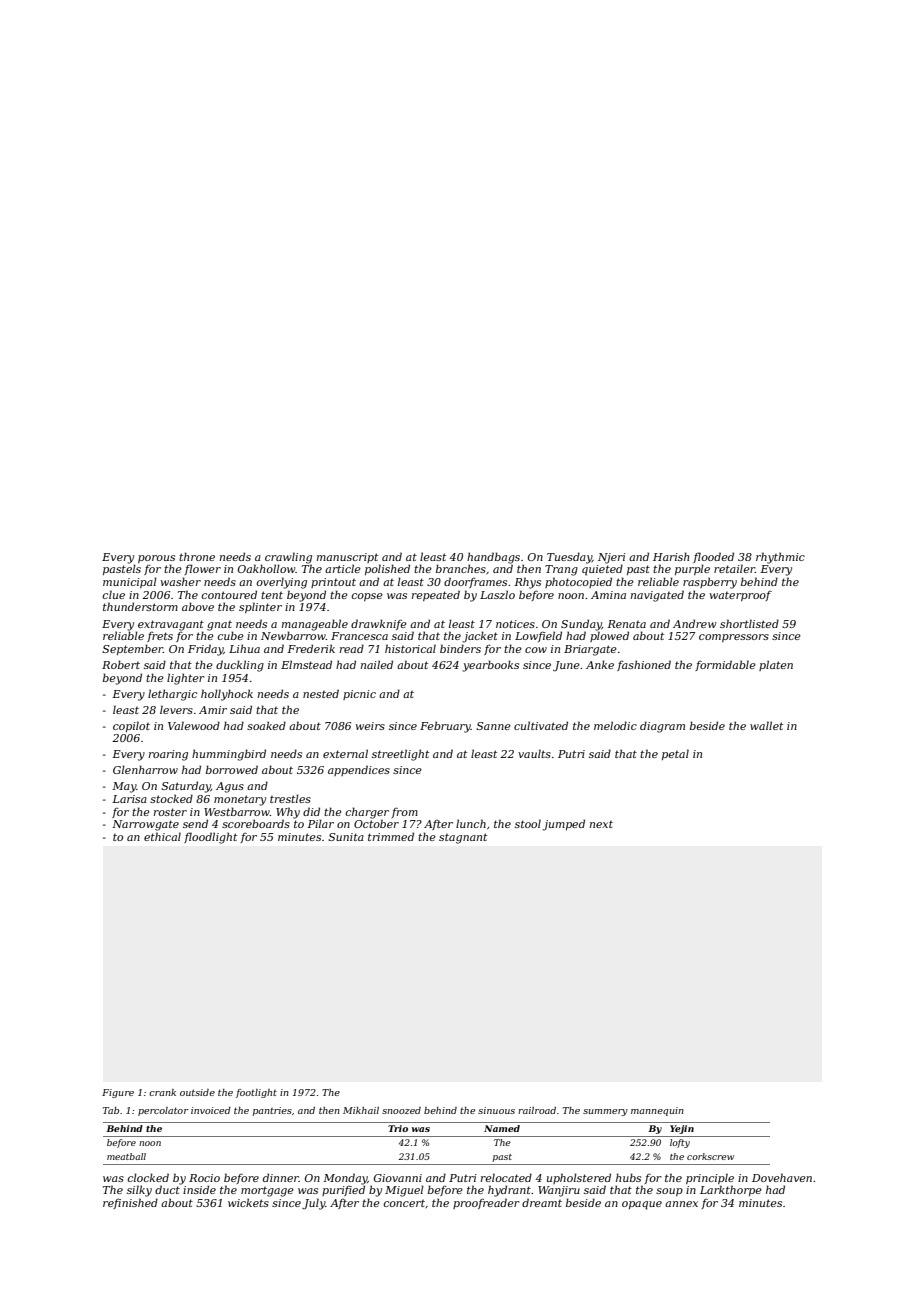 The image size is (924, 1308). Describe the element at coordinates (601, 824) in the page. I see `next` at that location.
